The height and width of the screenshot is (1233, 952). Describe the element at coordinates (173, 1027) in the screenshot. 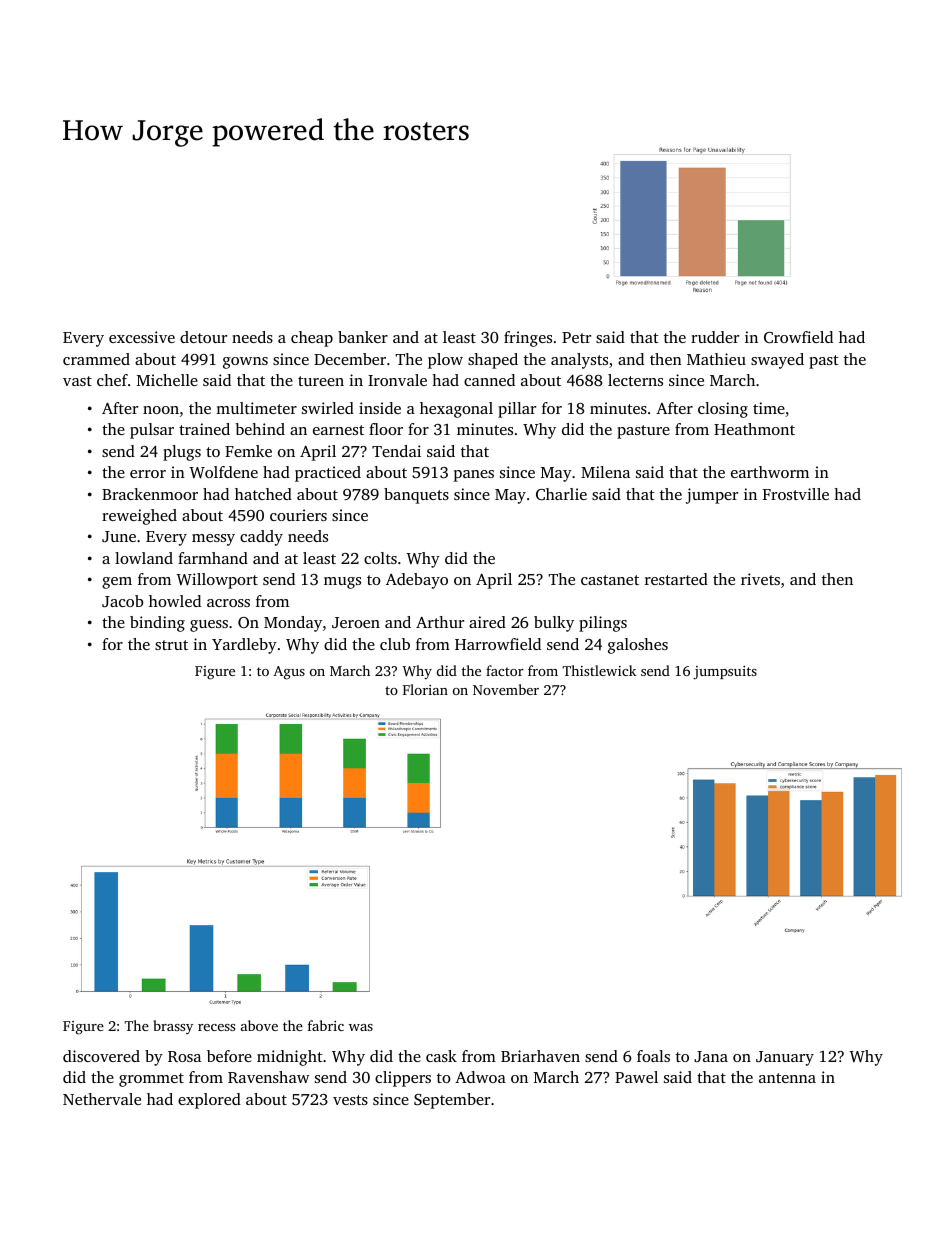

I see `brassy` at that location.
